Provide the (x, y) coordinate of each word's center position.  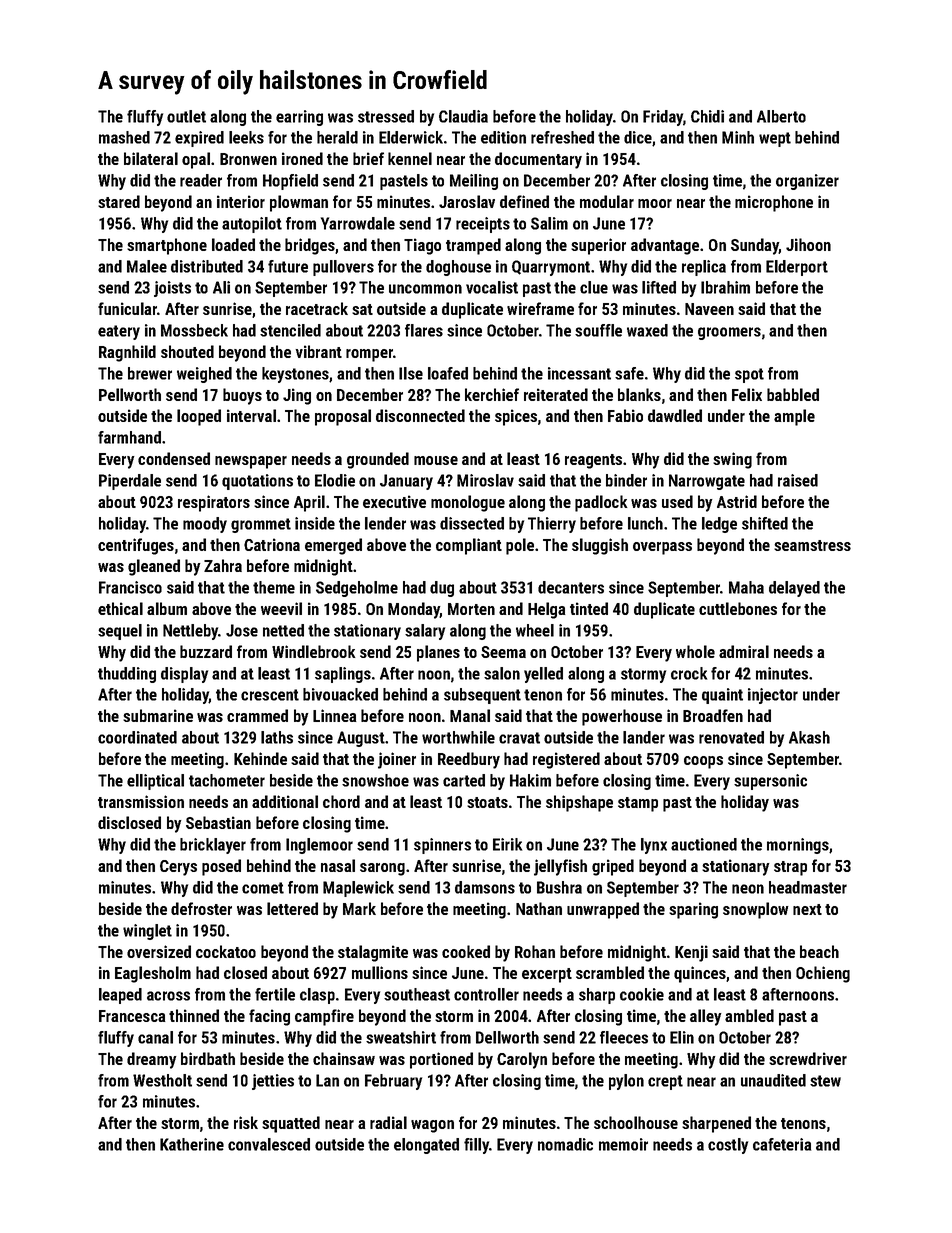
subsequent (482, 696)
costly (728, 1146)
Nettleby (191, 632)
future (288, 266)
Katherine (192, 1144)
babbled (793, 394)
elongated (426, 1146)
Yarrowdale (358, 223)
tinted (589, 608)
